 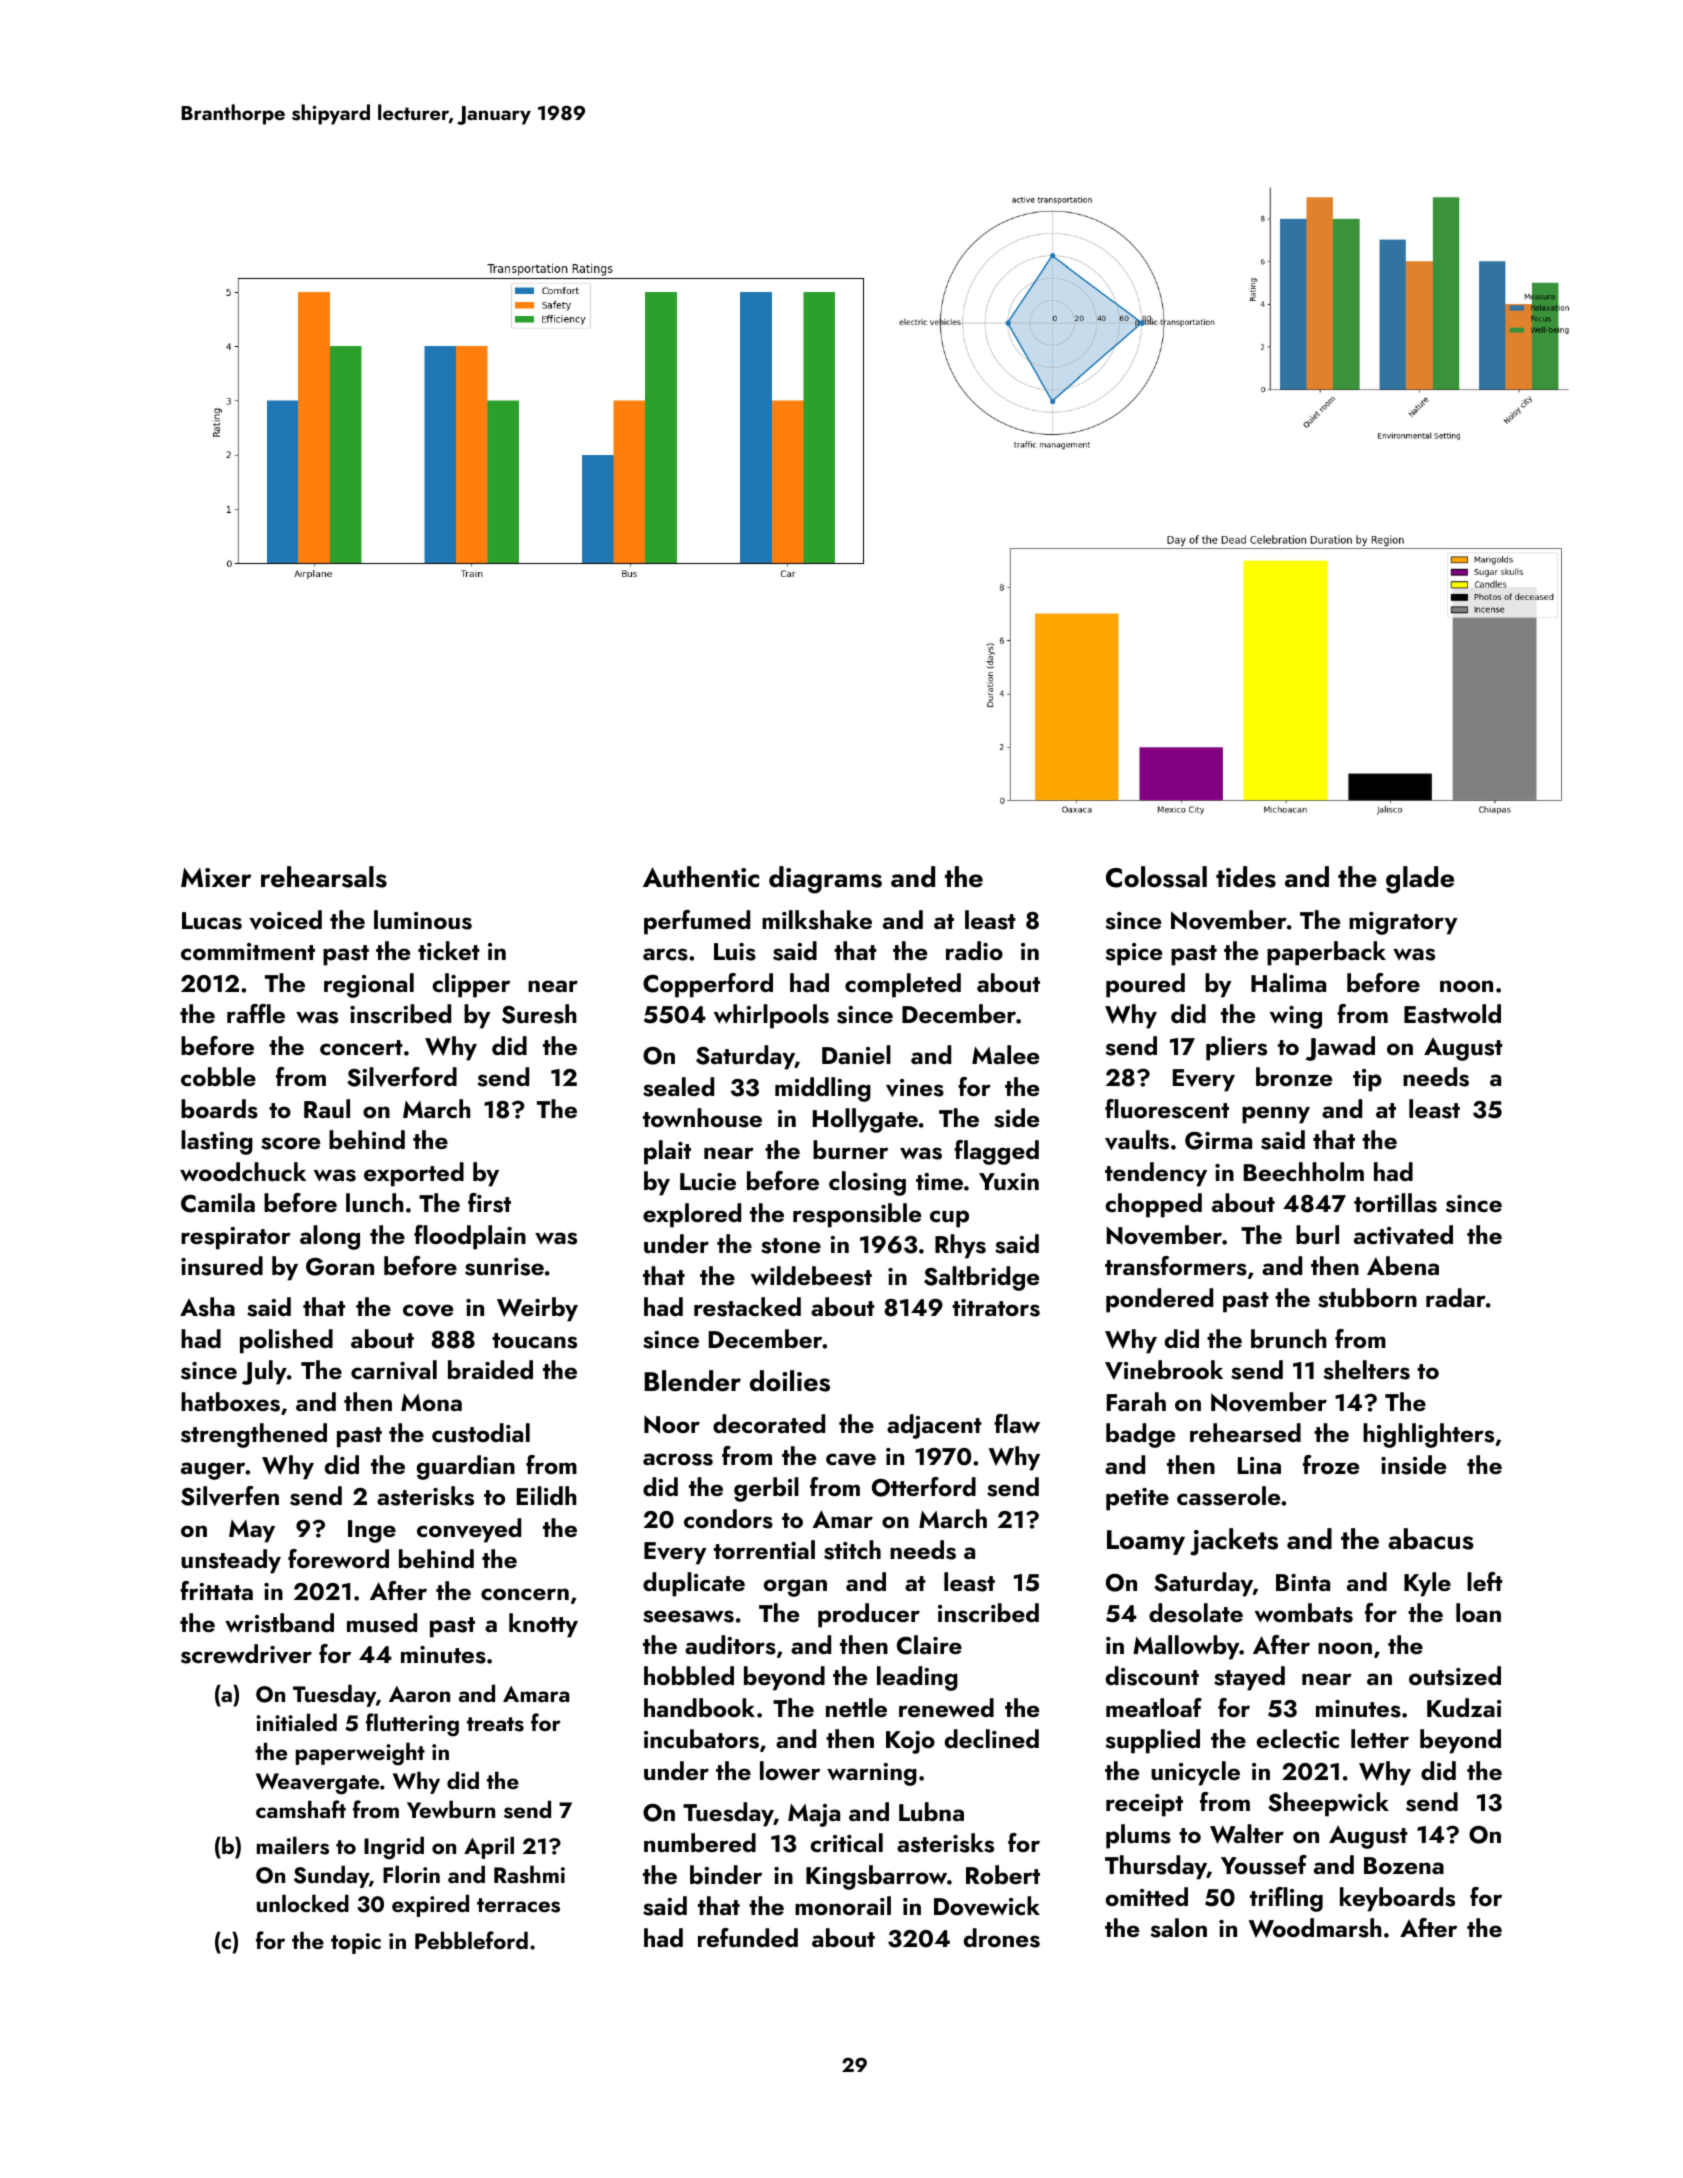 I want to click on unlocked, so click(x=303, y=1903).
